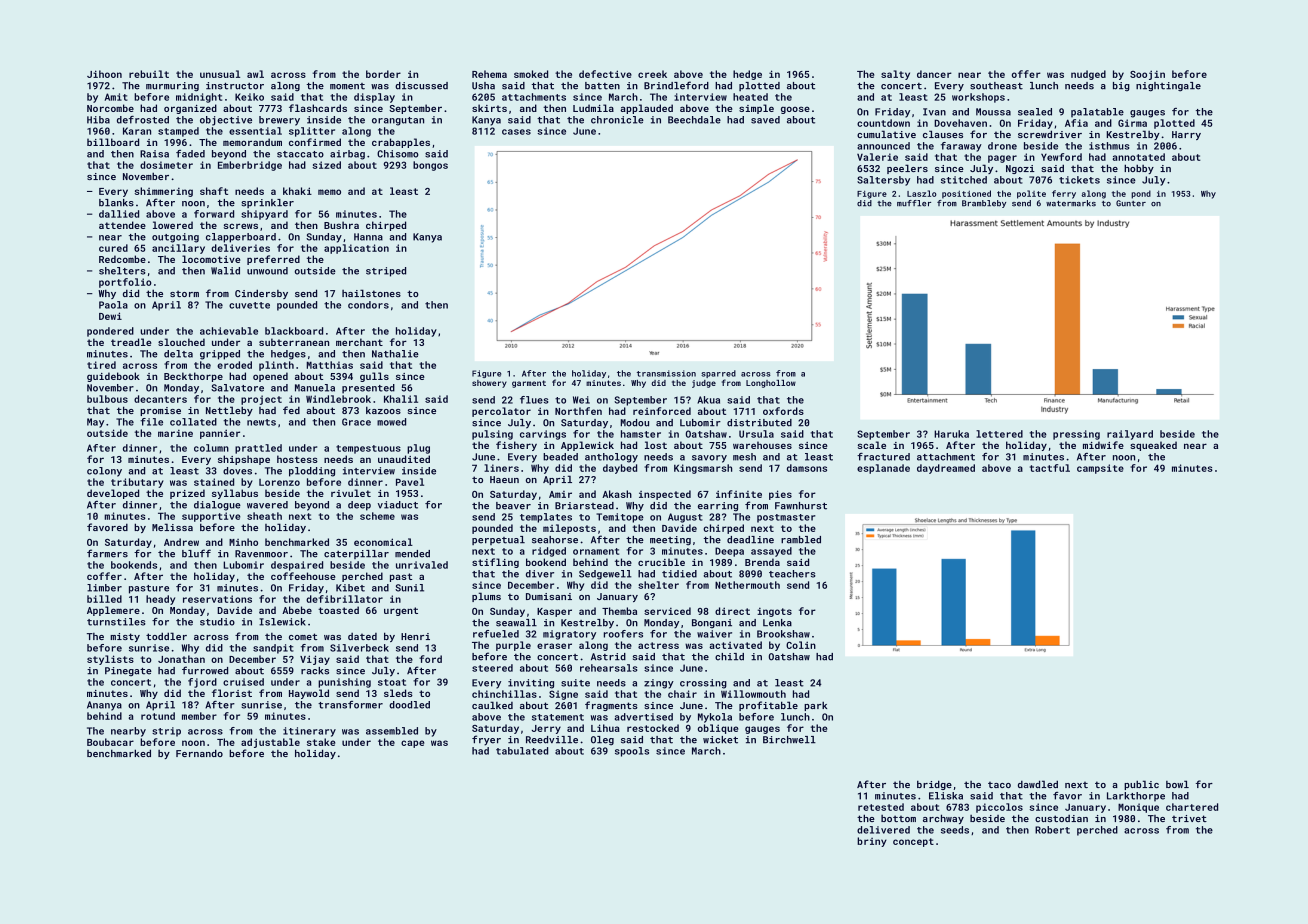 This screenshot has height=924, width=1308. Describe the element at coordinates (670, 541) in the screenshot. I see `meeting` at that location.
